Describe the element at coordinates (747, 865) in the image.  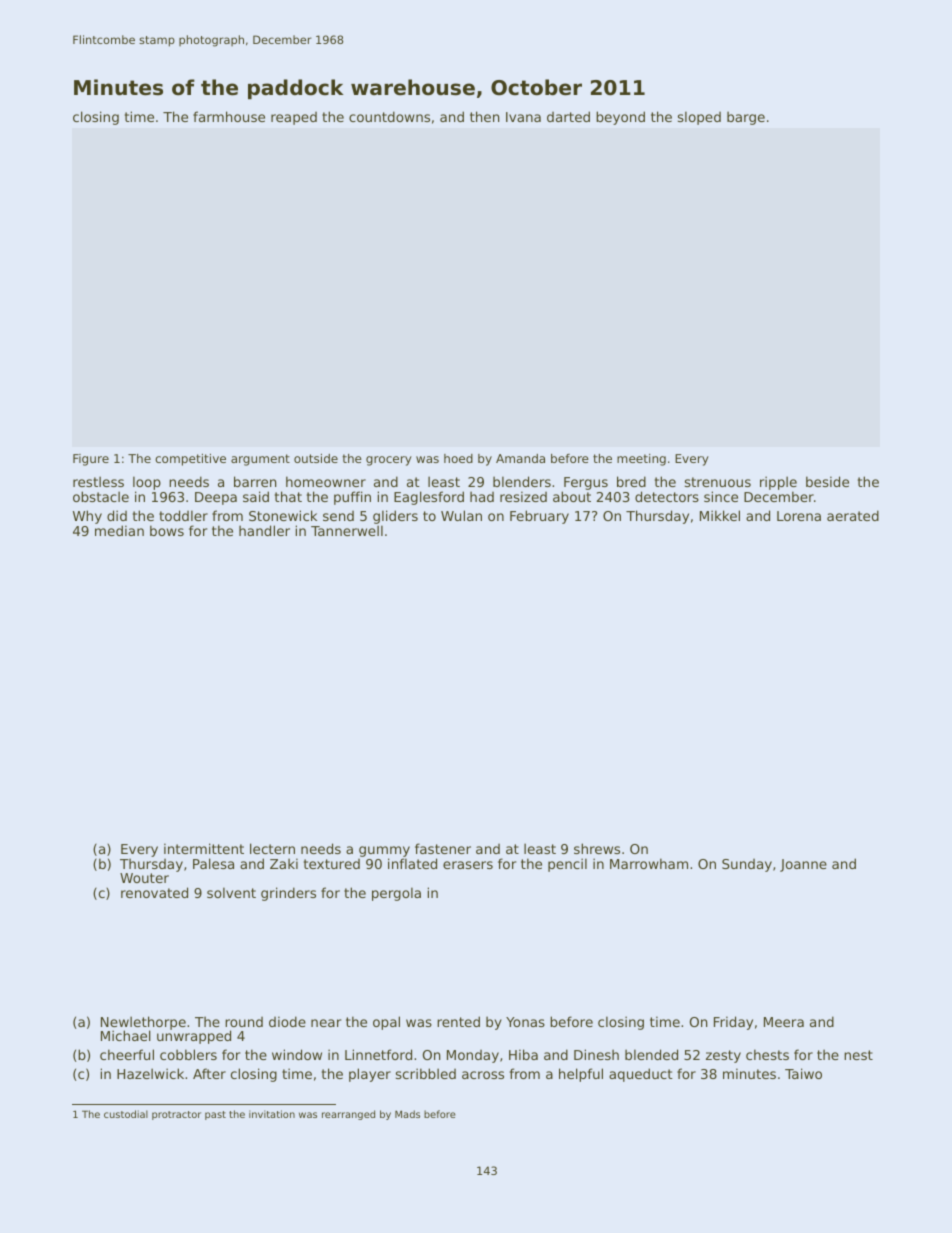
I see `Sunday` at that location.
